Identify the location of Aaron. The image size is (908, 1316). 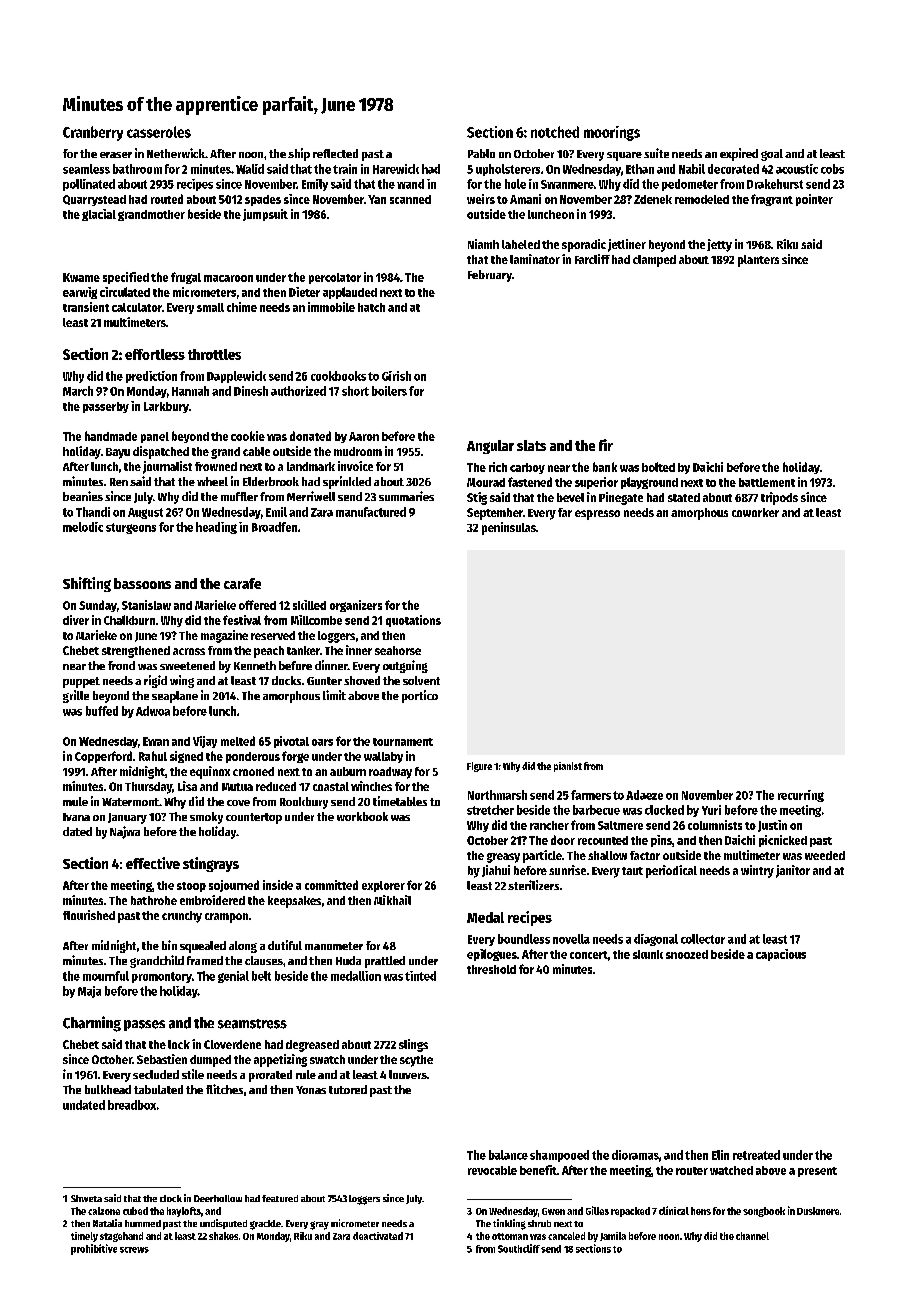
(364, 436).
